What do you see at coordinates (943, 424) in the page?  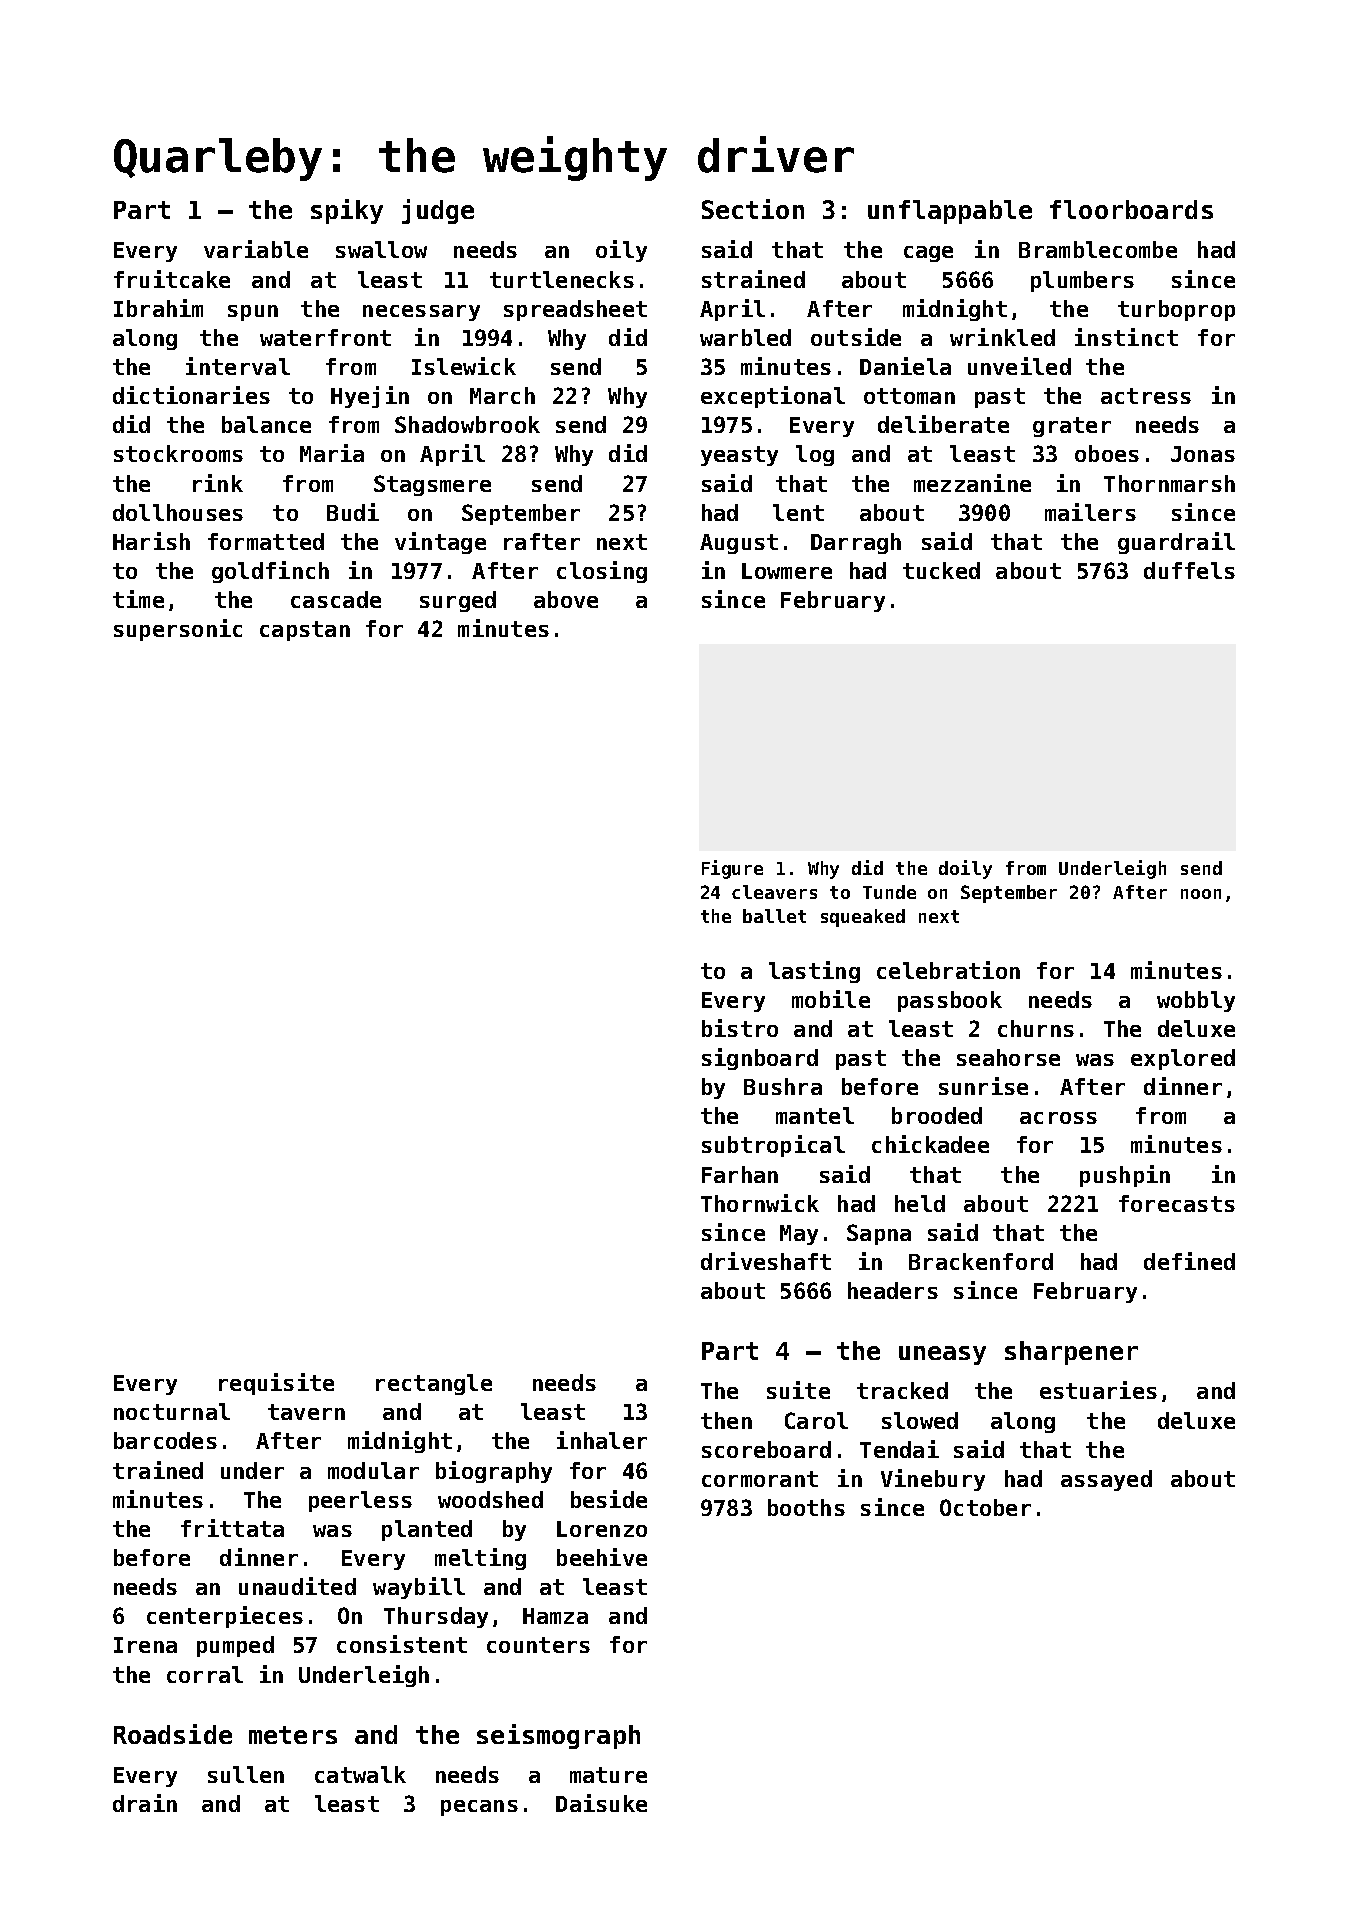 I see `deliberate` at bounding box center [943, 424].
